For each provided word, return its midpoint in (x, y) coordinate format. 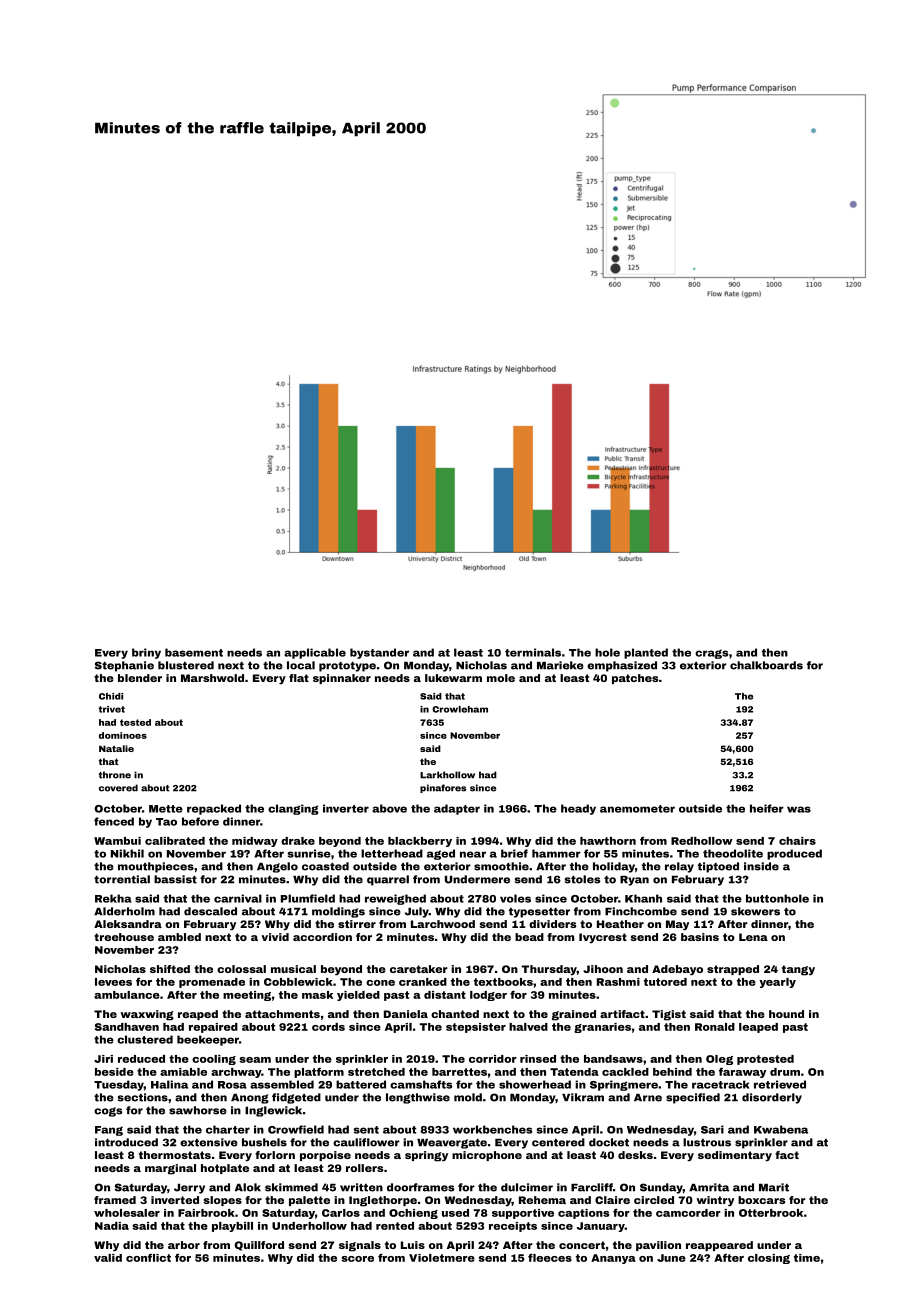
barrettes (459, 1072)
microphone (487, 1156)
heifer (767, 808)
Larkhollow (447, 775)
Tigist (669, 1015)
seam (255, 1060)
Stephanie (124, 666)
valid (108, 1258)
